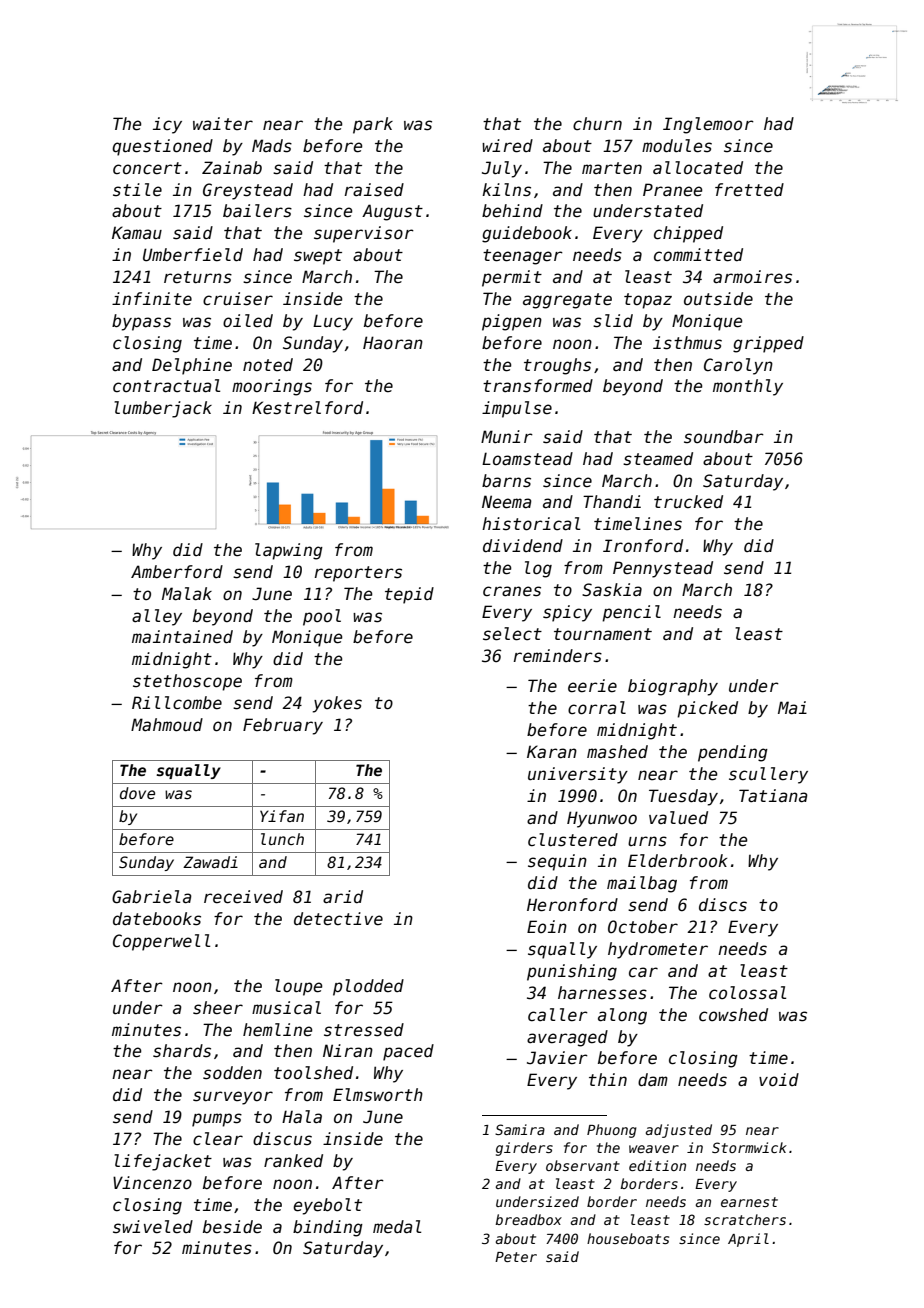  What do you see at coordinates (397, 1227) in the screenshot?
I see `medal` at bounding box center [397, 1227].
